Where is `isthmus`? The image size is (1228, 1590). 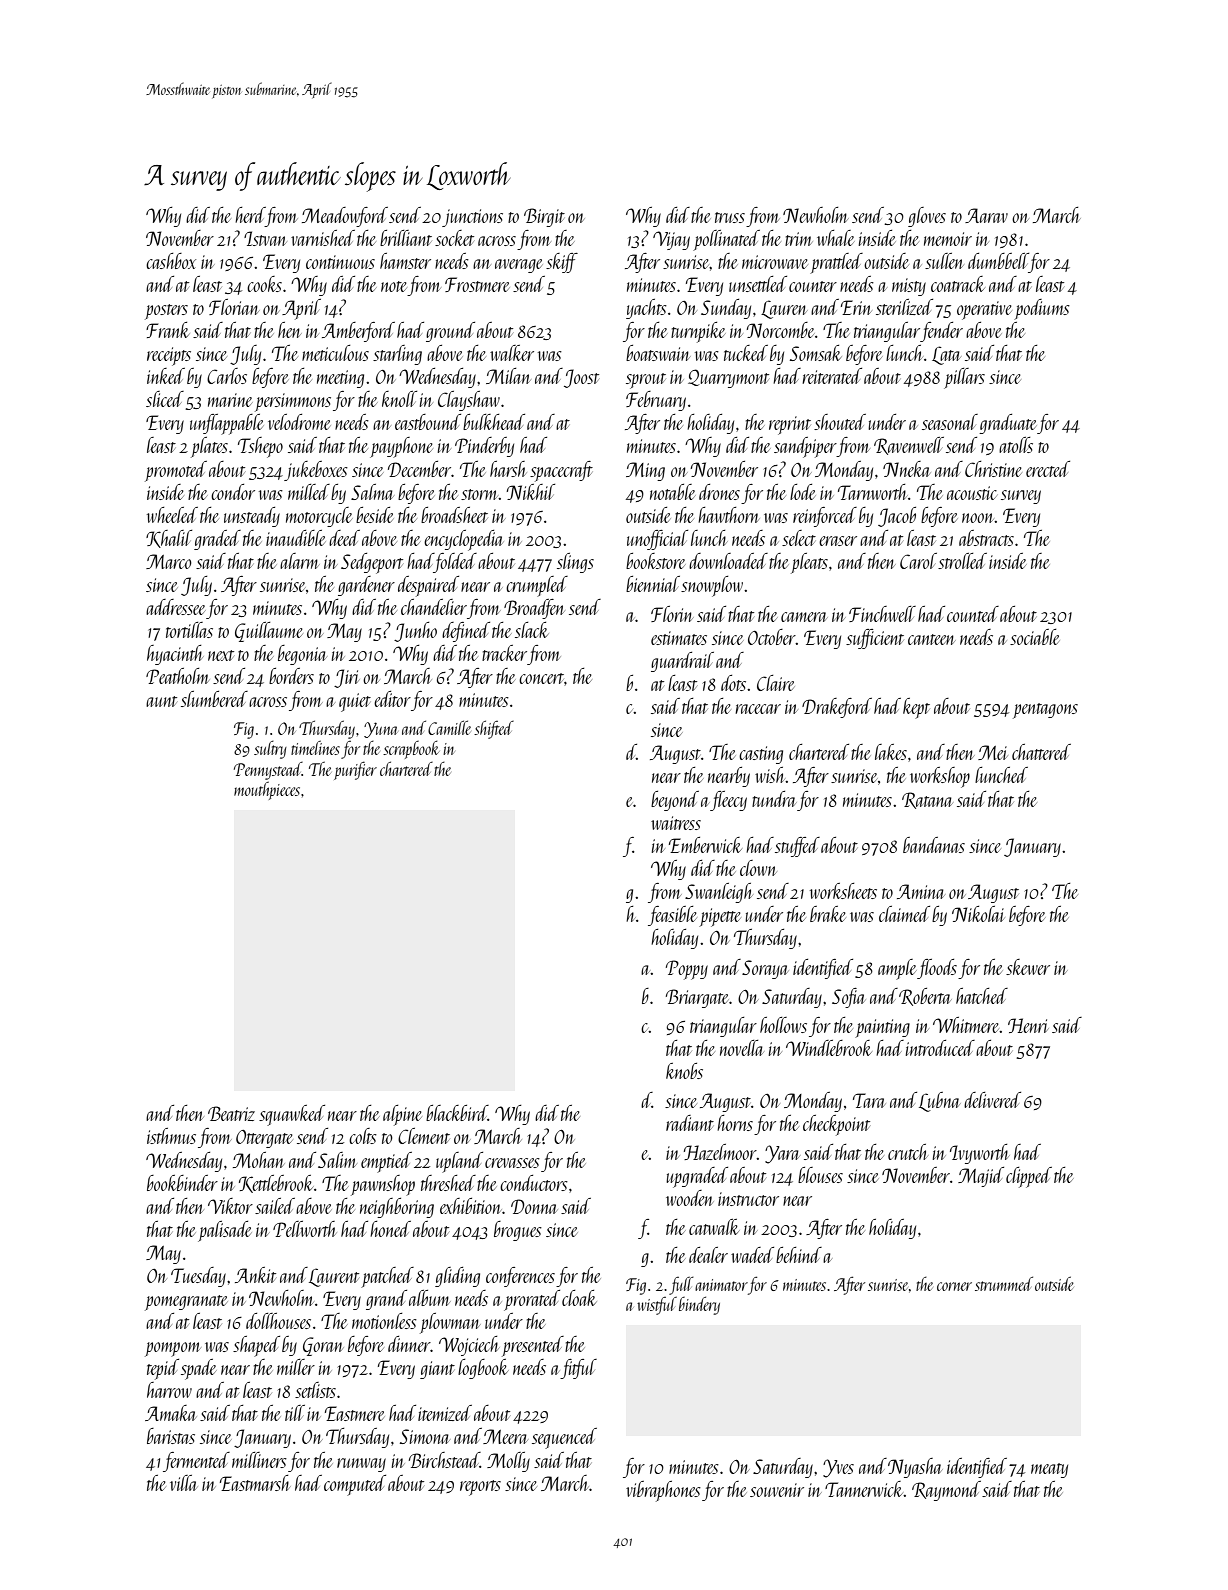
isthmus is located at coordinates (171, 1136).
